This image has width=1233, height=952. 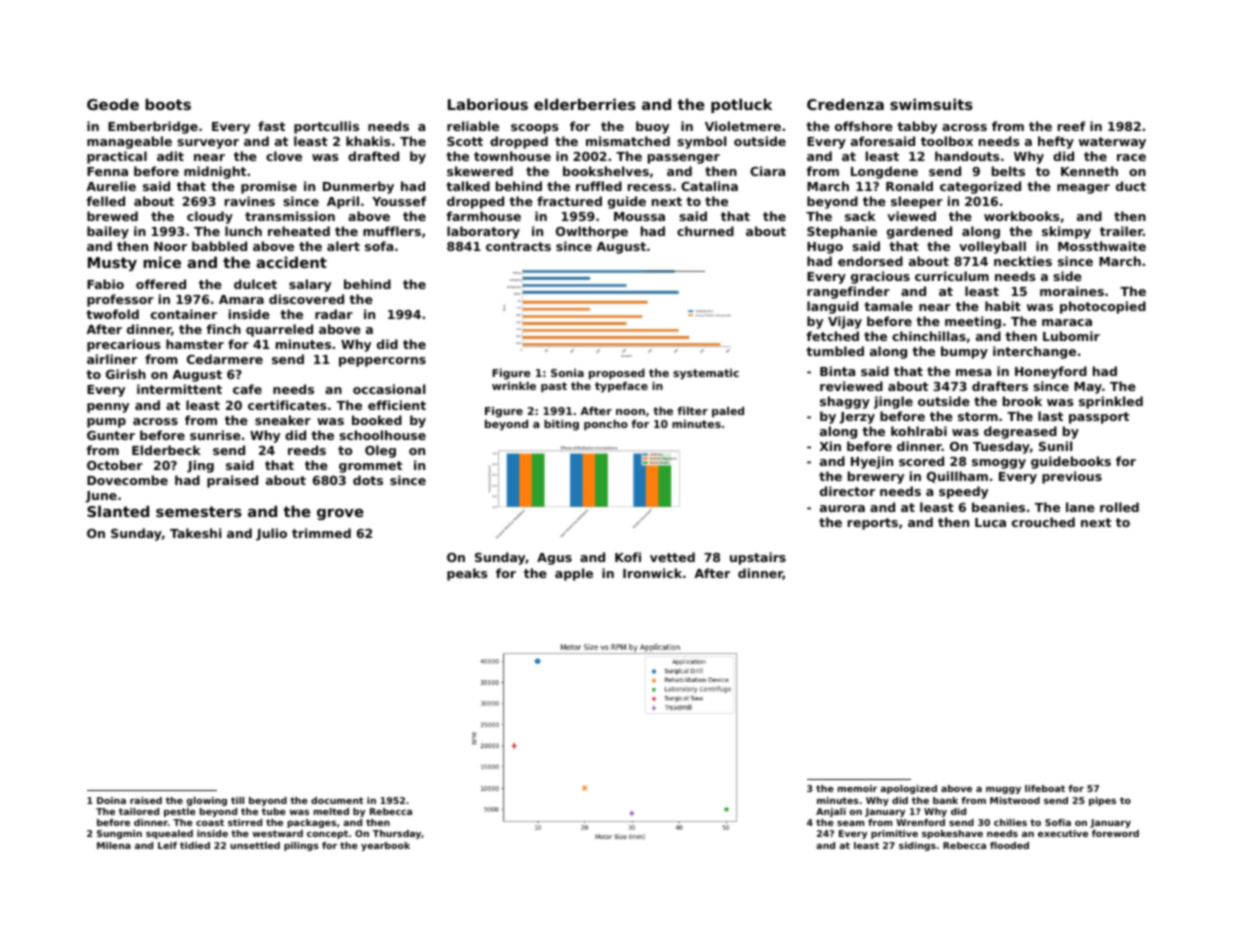 I want to click on Julio, so click(x=271, y=534).
